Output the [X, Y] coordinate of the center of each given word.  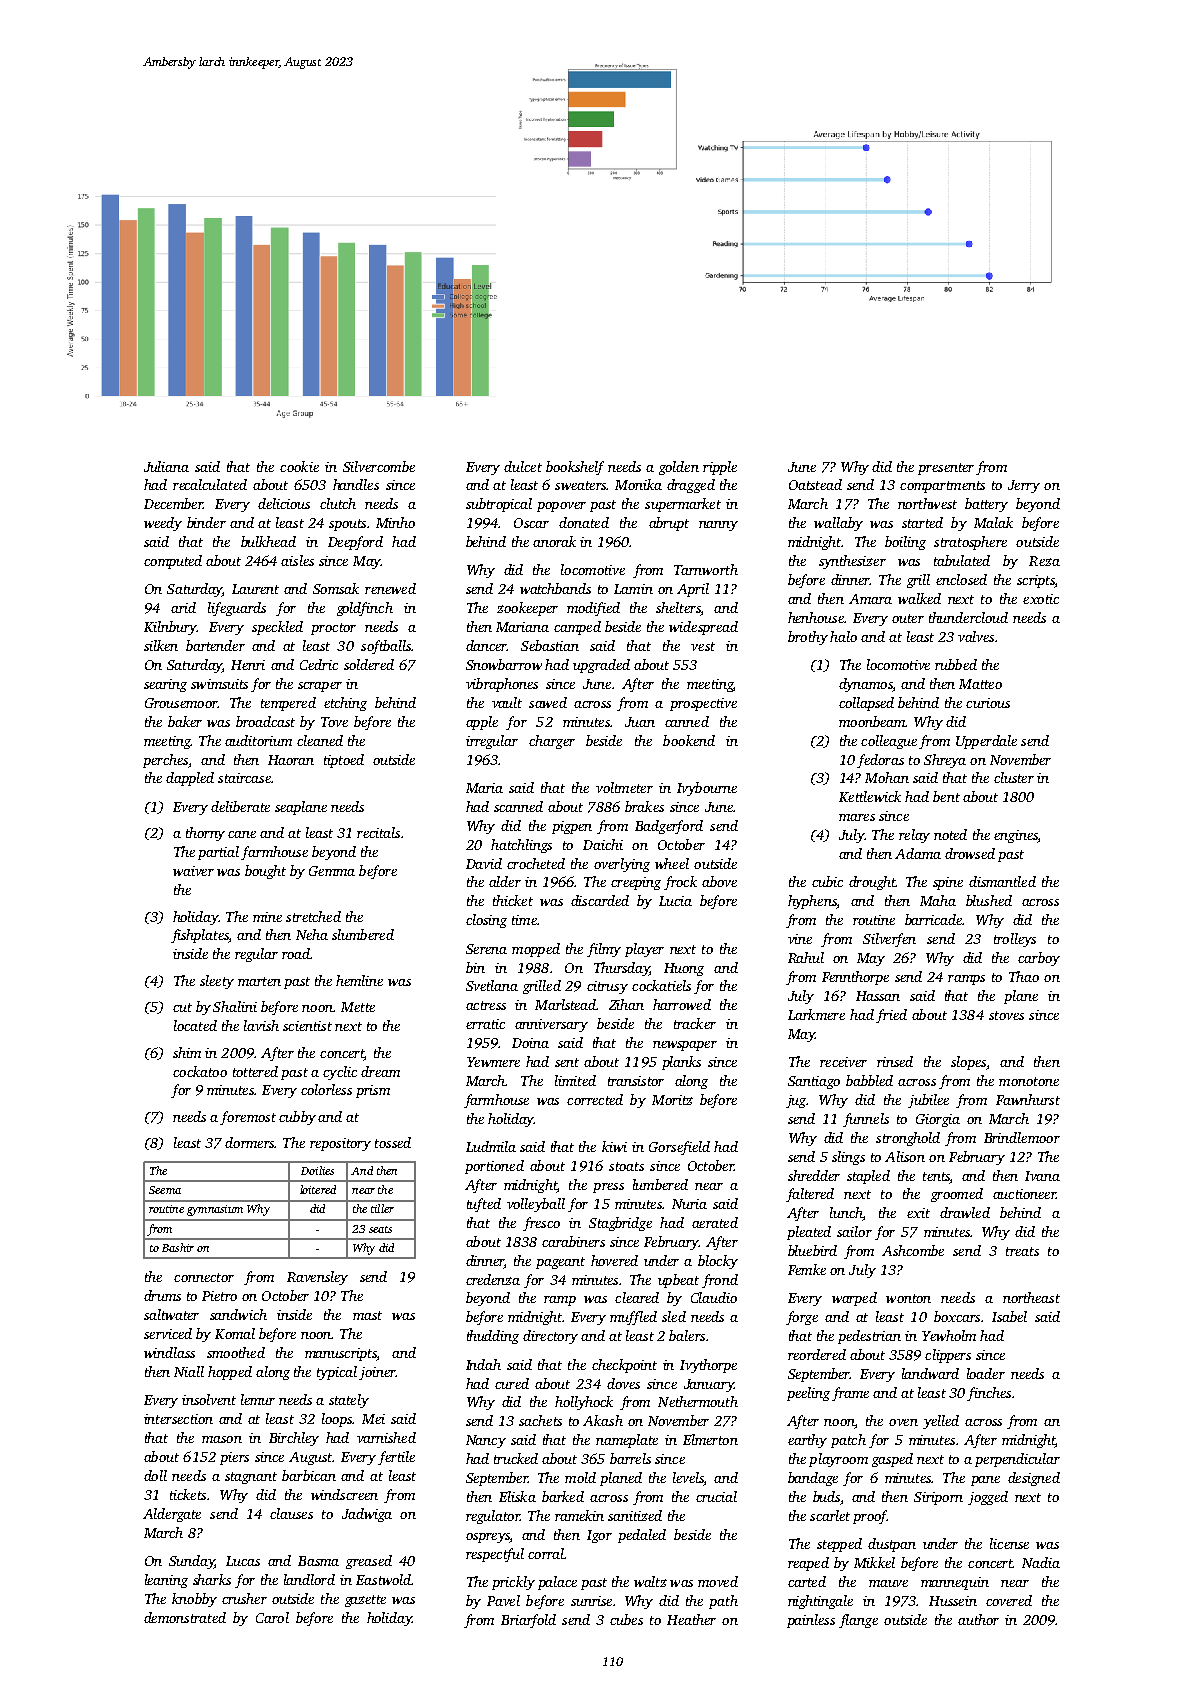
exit [918, 1213]
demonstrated [185, 1617]
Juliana [166, 466]
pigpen [572, 827]
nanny [718, 526]
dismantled [1002, 881]
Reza [1044, 561]
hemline [359, 980]
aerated [715, 1222]
